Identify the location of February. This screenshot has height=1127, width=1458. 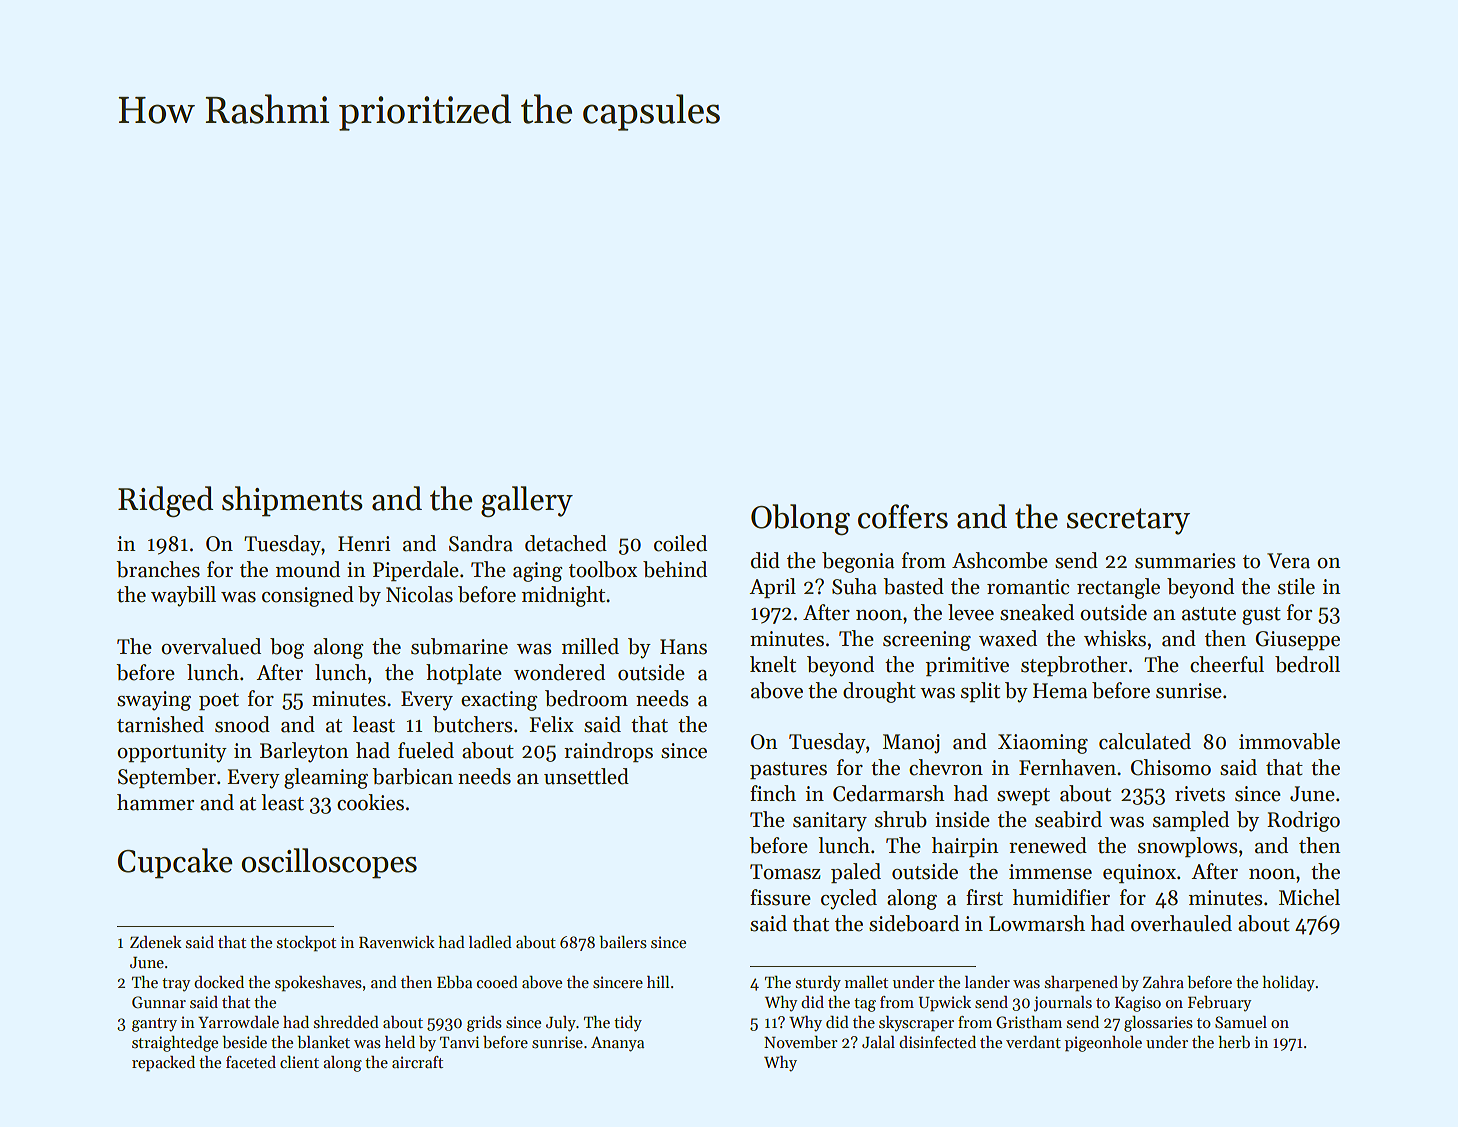
(1219, 1004).
